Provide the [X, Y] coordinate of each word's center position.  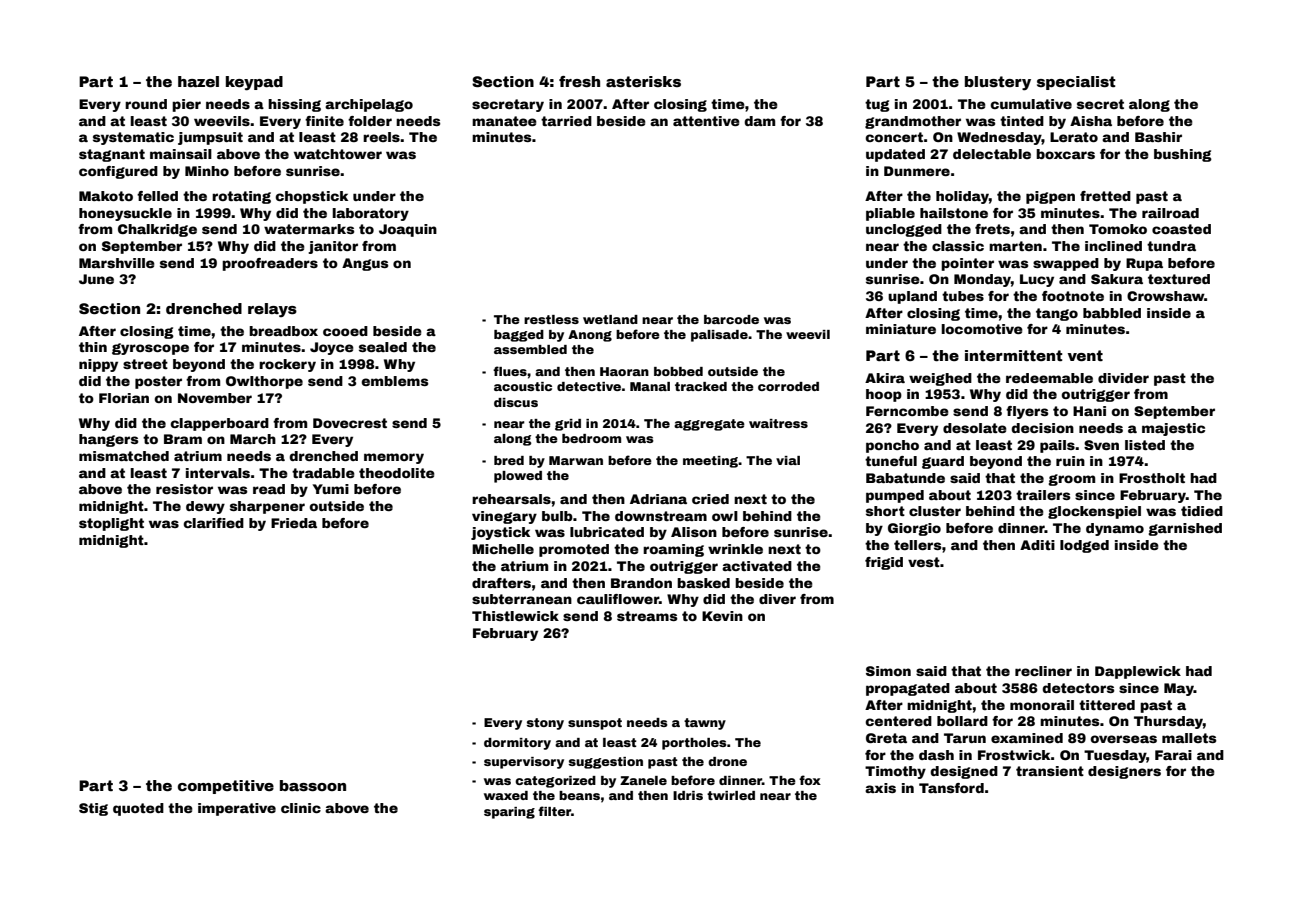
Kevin [722, 616]
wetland [610, 319]
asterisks [643, 81]
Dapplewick [1138, 672]
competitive [226, 787]
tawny [705, 724]
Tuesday [1115, 756]
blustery [998, 83]
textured [1179, 279]
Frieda [294, 523]
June [96, 279]
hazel [198, 81]
